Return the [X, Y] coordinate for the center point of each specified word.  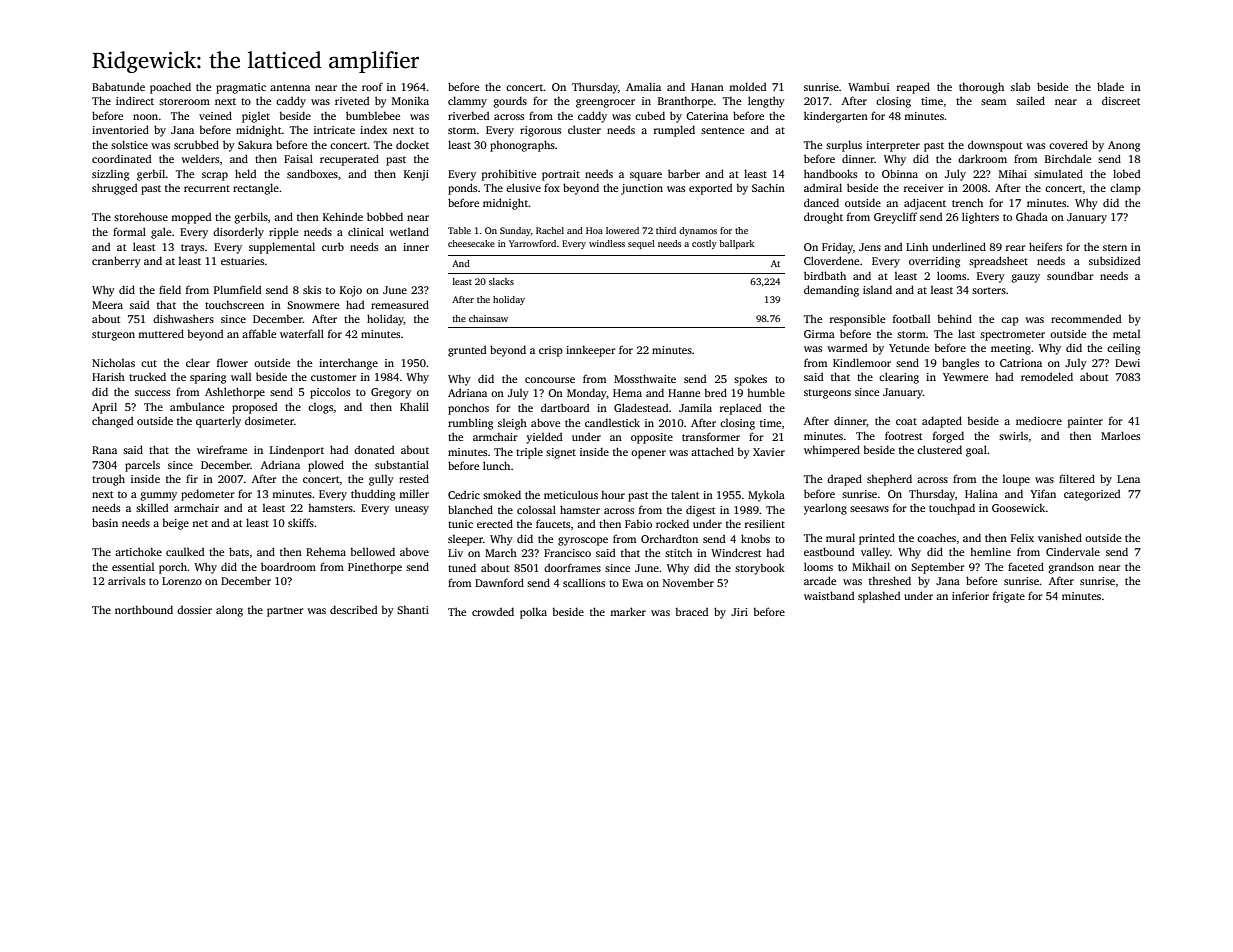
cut [149, 363]
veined [215, 115]
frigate [1009, 597]
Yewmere [965, 377]
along [229, 611]
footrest [904, 435]
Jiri [739, 612]
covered [1068, 144]
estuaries [242, 261]
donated [374, 449]
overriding [934, 262]
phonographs [522, 146]
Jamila [695, 407]
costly [704, 244]
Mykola [766, 496]
